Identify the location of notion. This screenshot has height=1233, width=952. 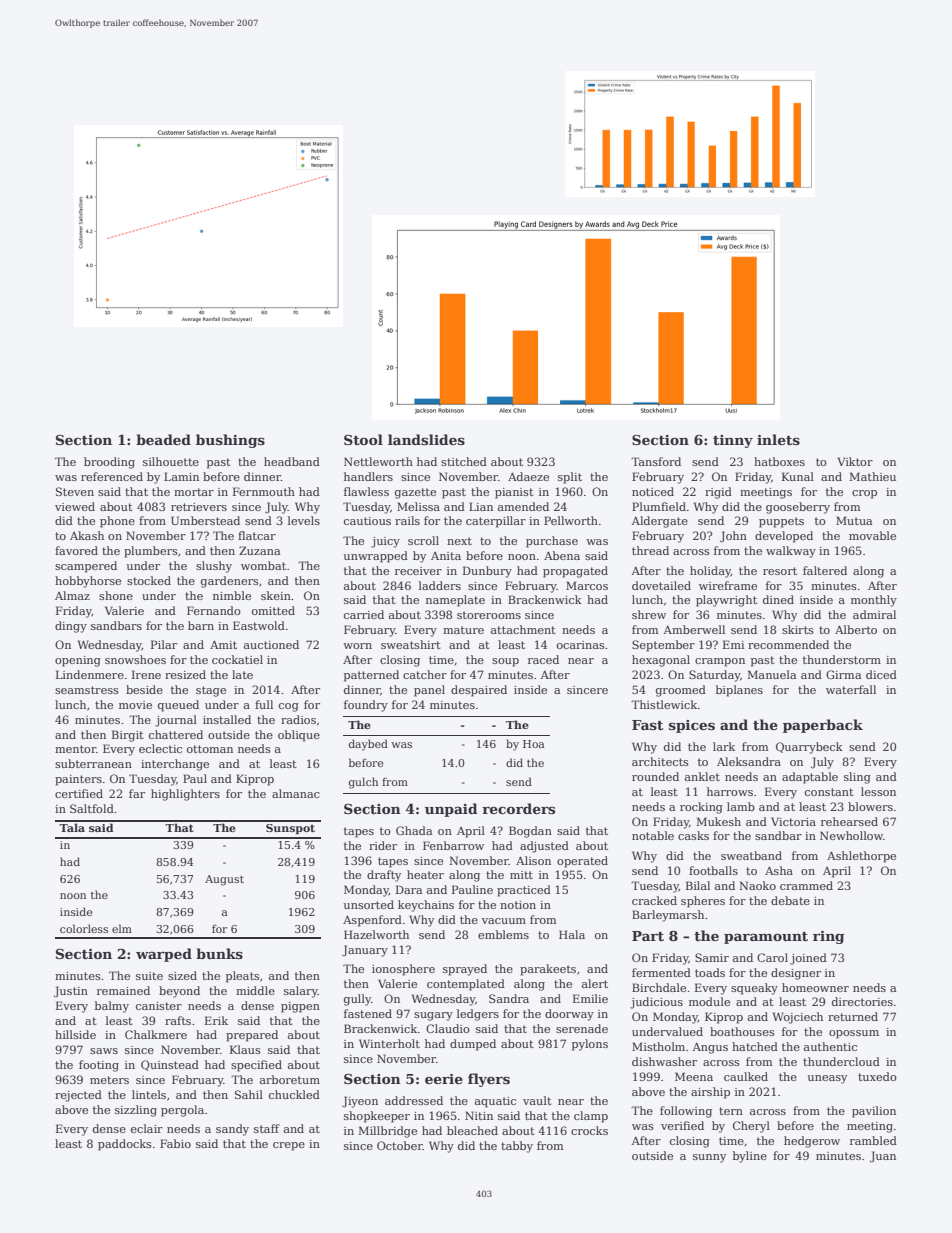
(518, 905).
